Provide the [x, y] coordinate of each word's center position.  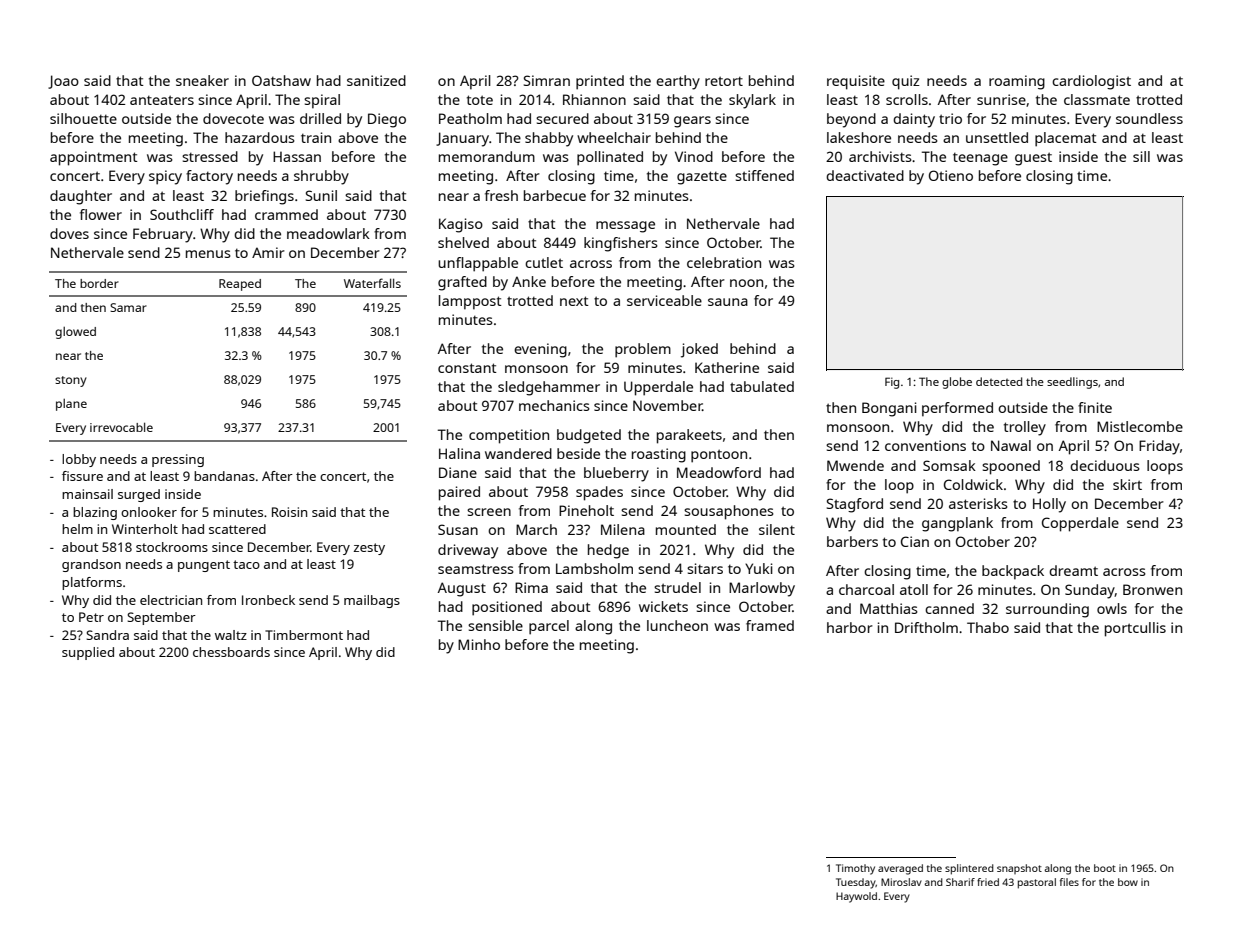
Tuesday [856, 883]
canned [949, 608]
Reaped [240, 285]
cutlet [544, 262]
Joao [63, 82]
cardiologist [1091, 82]
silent [777, 529]
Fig [892, 383]
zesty [369, 549]
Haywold [856, 897]
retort [724, 81]
